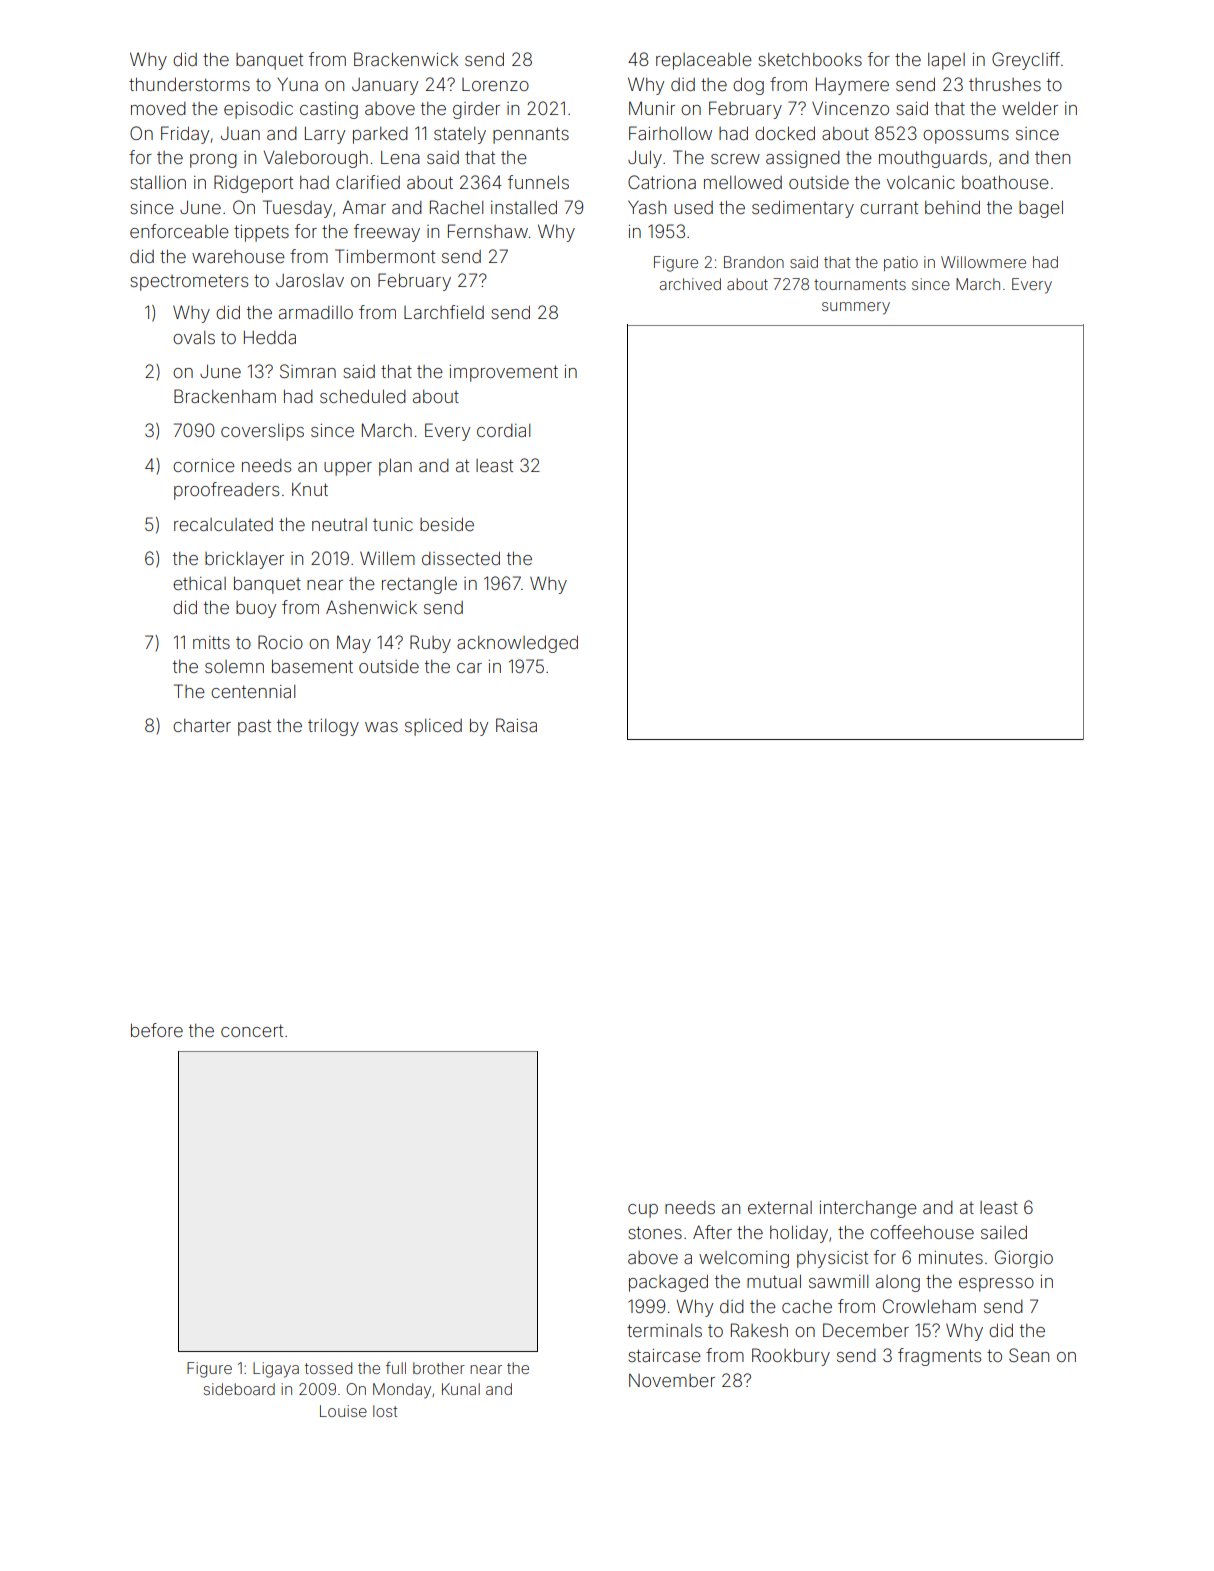 The height and width of the screenshot is (1571, 1214). I want to click on sailed, so click(1004, 1232).
